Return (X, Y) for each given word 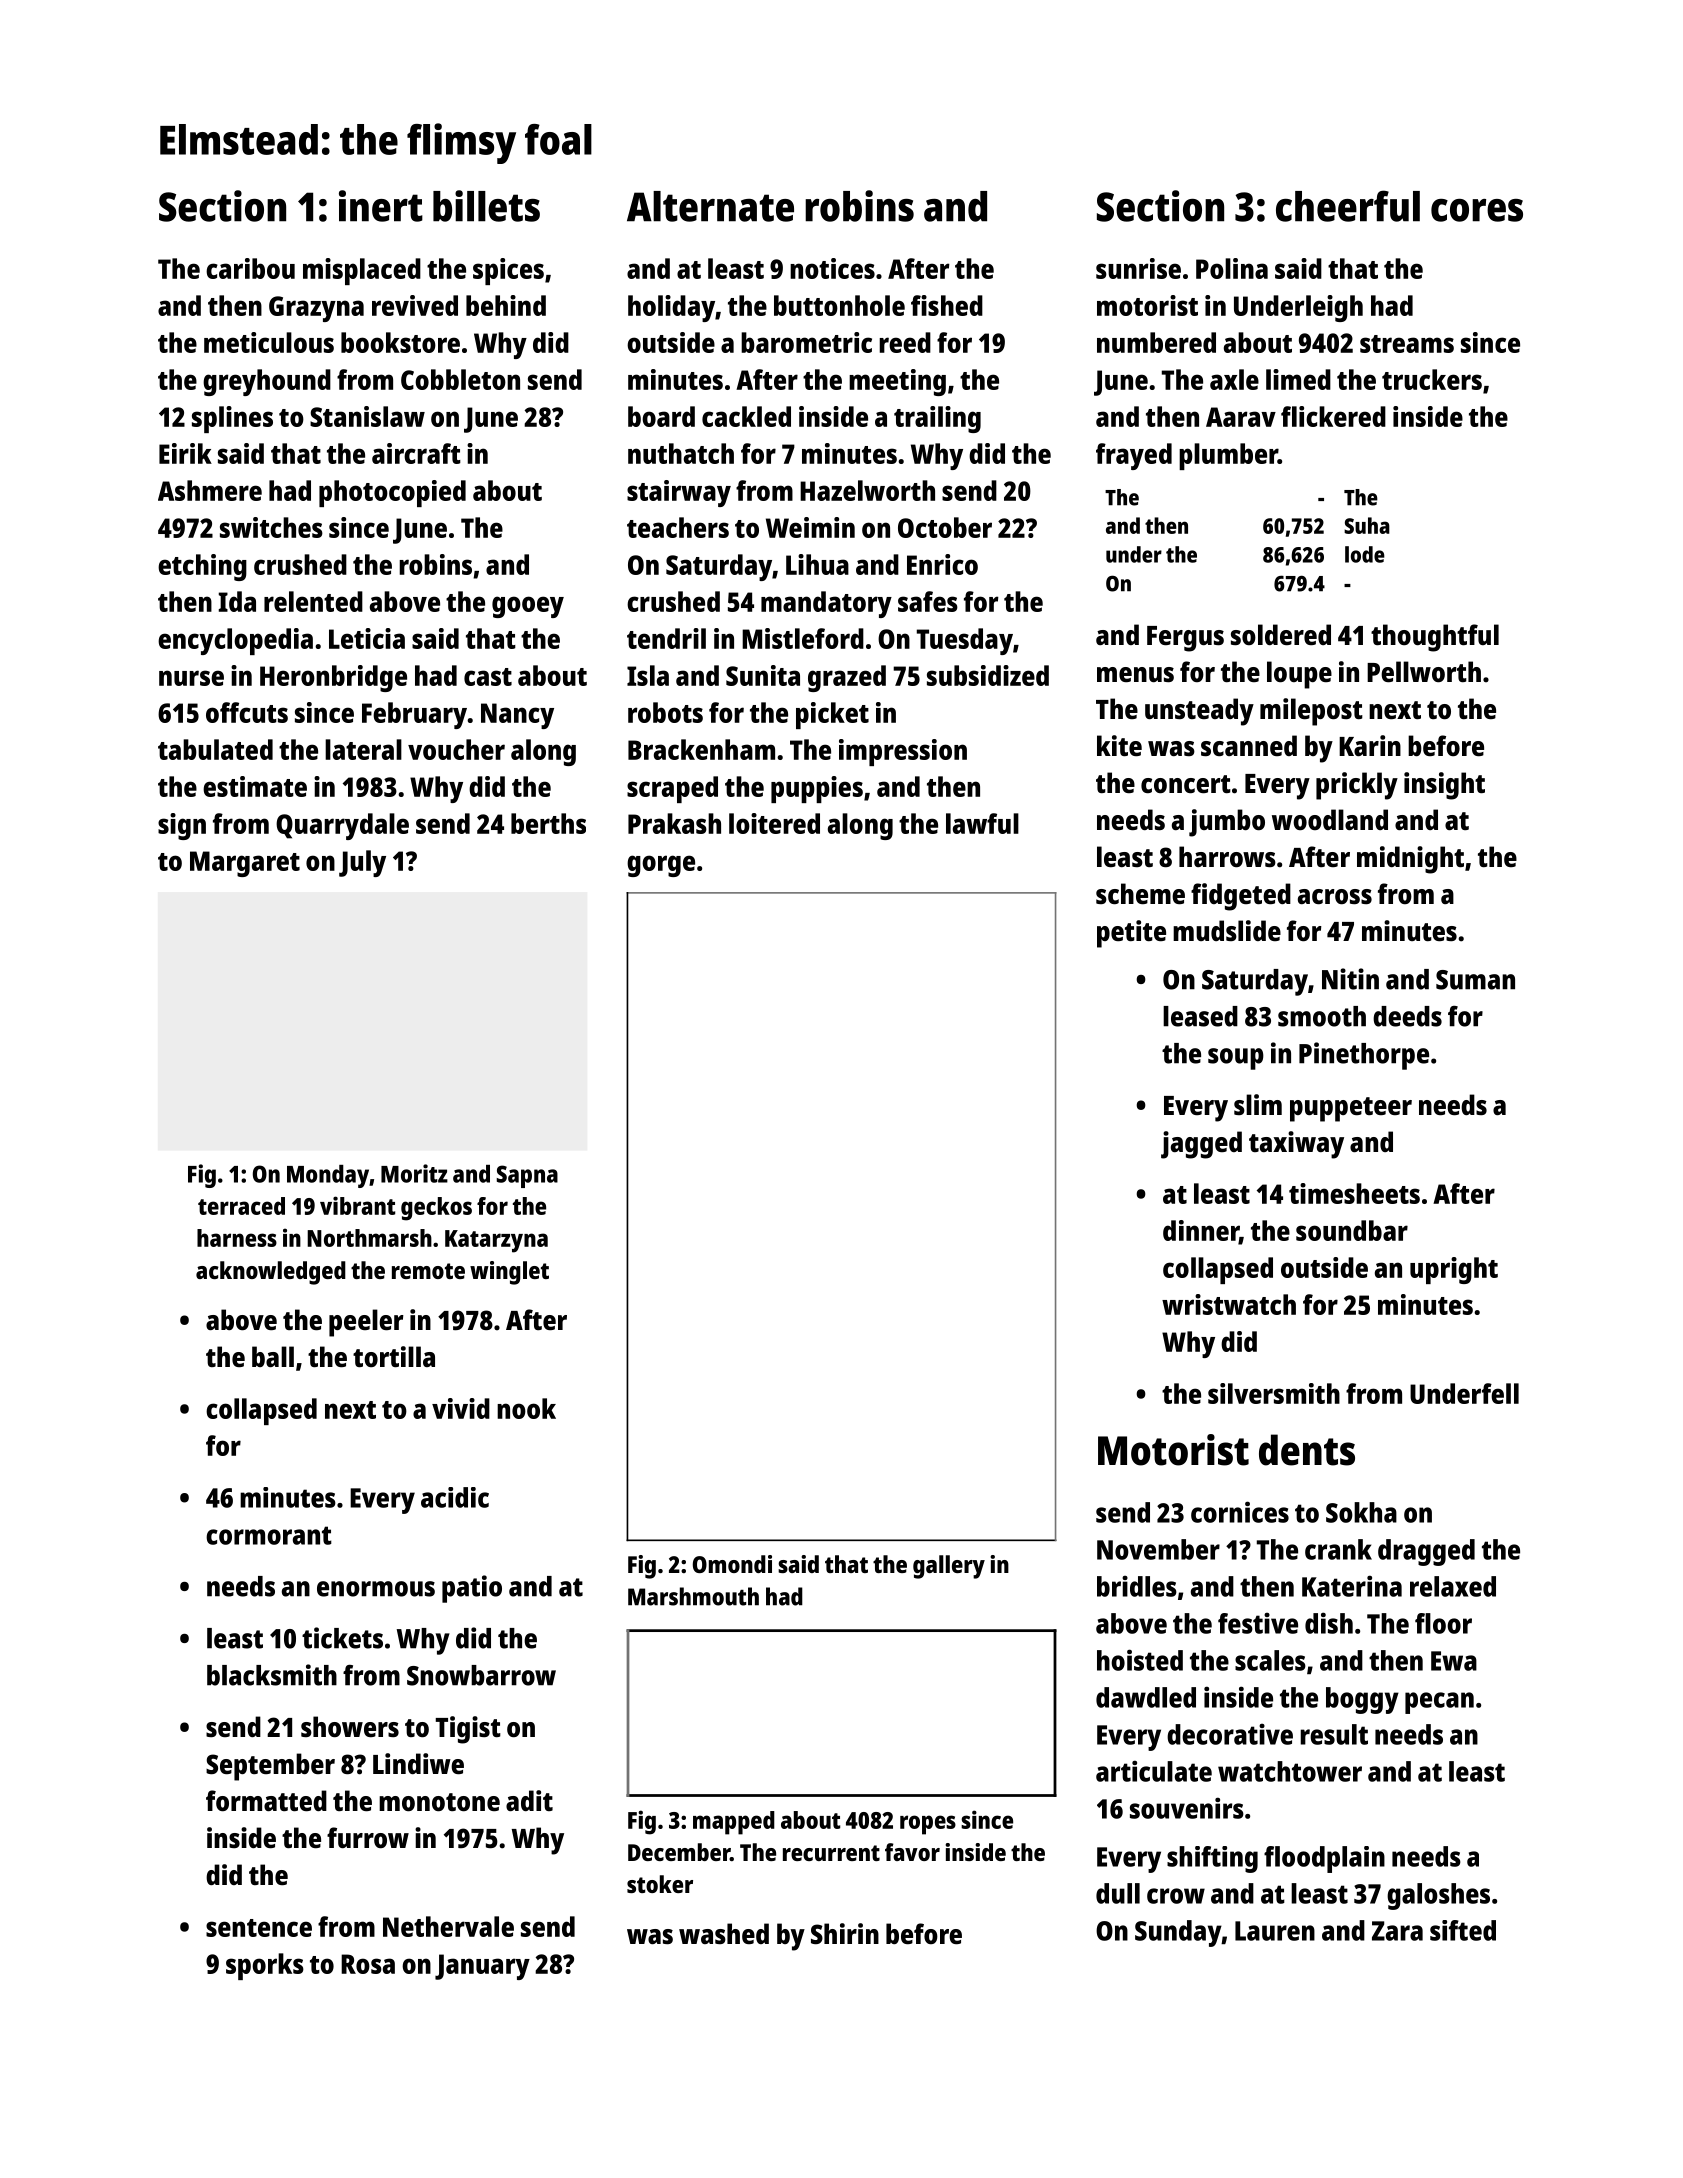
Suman (1475, 980)
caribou (250, 268)
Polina (1232, 268)
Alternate (710, 206)
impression (903, 752)
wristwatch (1229, 1304)
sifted (1463, 1930)
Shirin (845, 1933)
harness (237, 1238)
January (482, 1967)
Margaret (245, 864)
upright (1454, 1270)
